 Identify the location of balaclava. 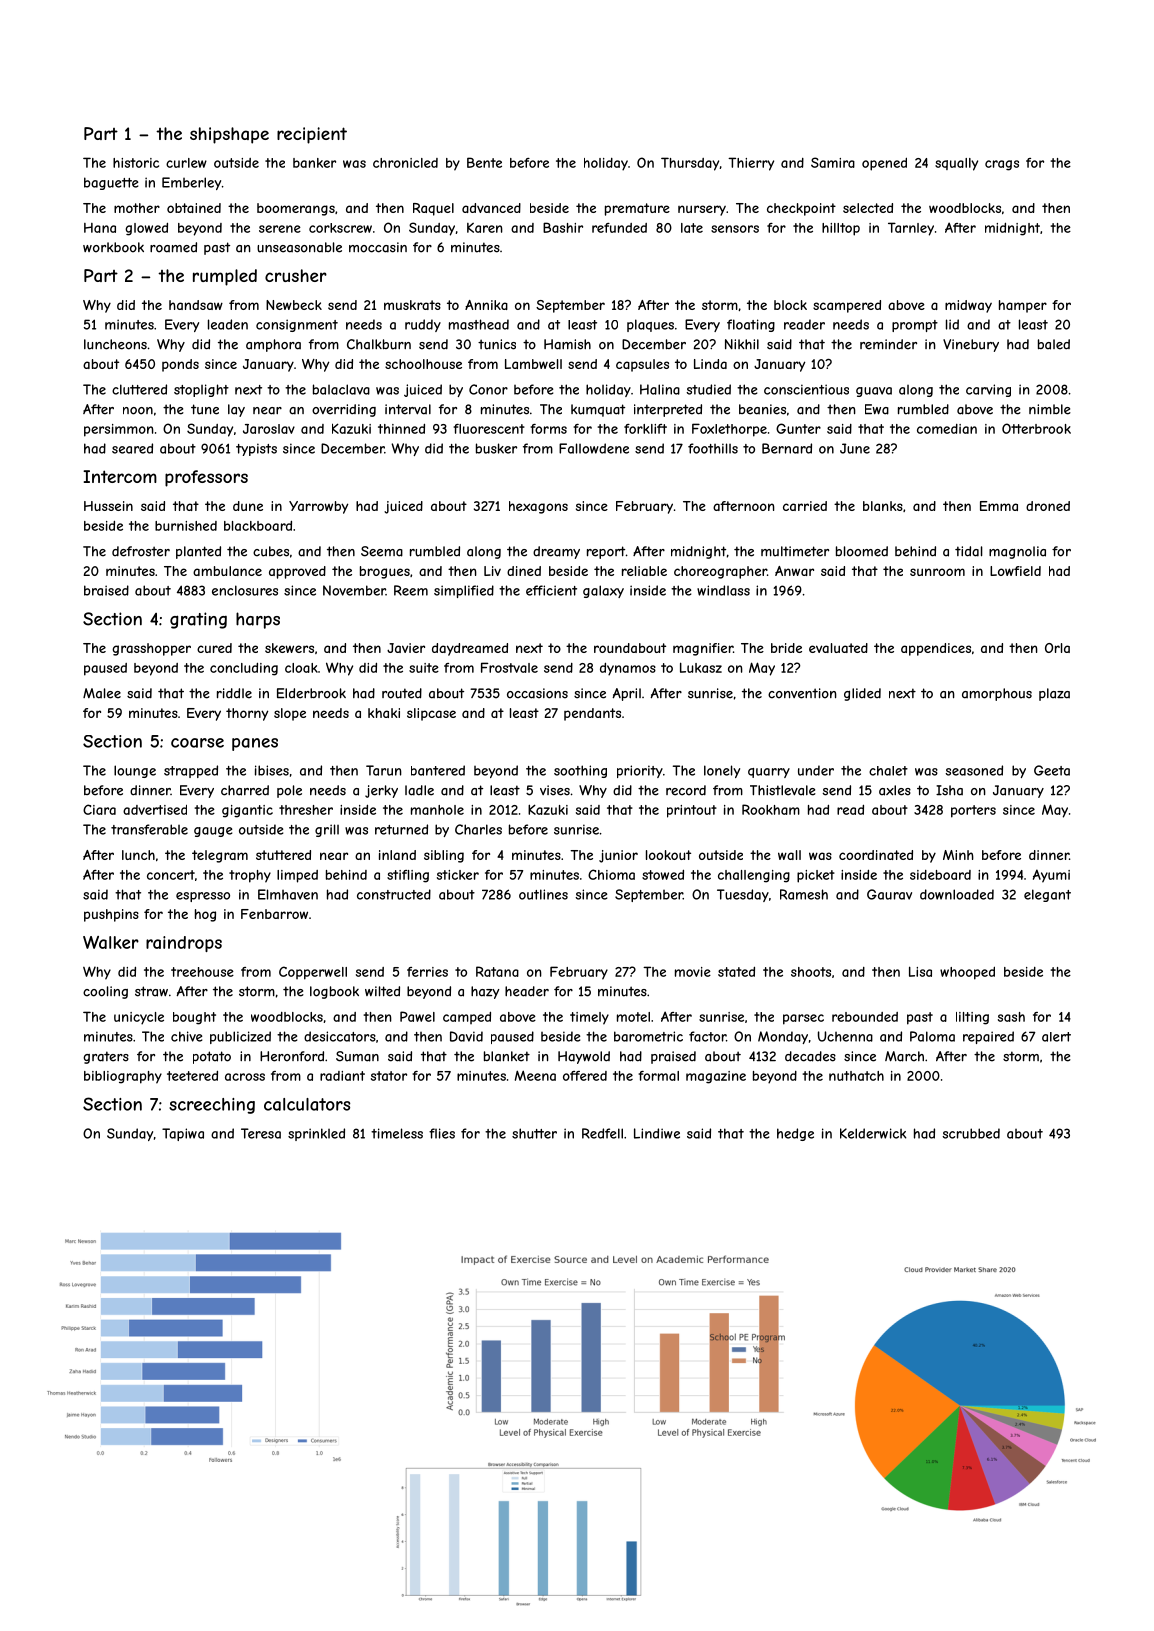
(341, 389).
